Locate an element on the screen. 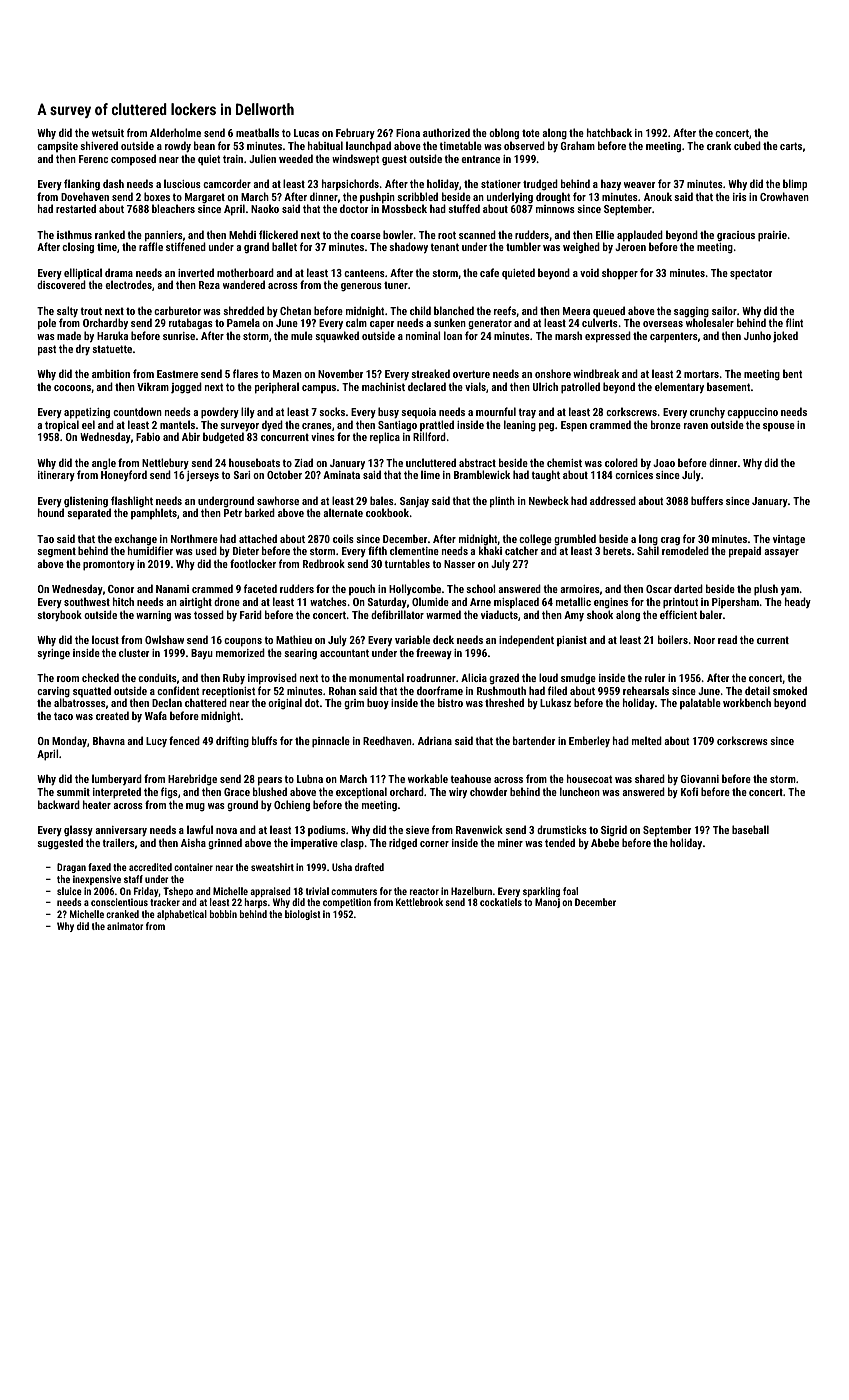 The image size is (849, 1400). sawhorse is located at coordinates (278, 500).
